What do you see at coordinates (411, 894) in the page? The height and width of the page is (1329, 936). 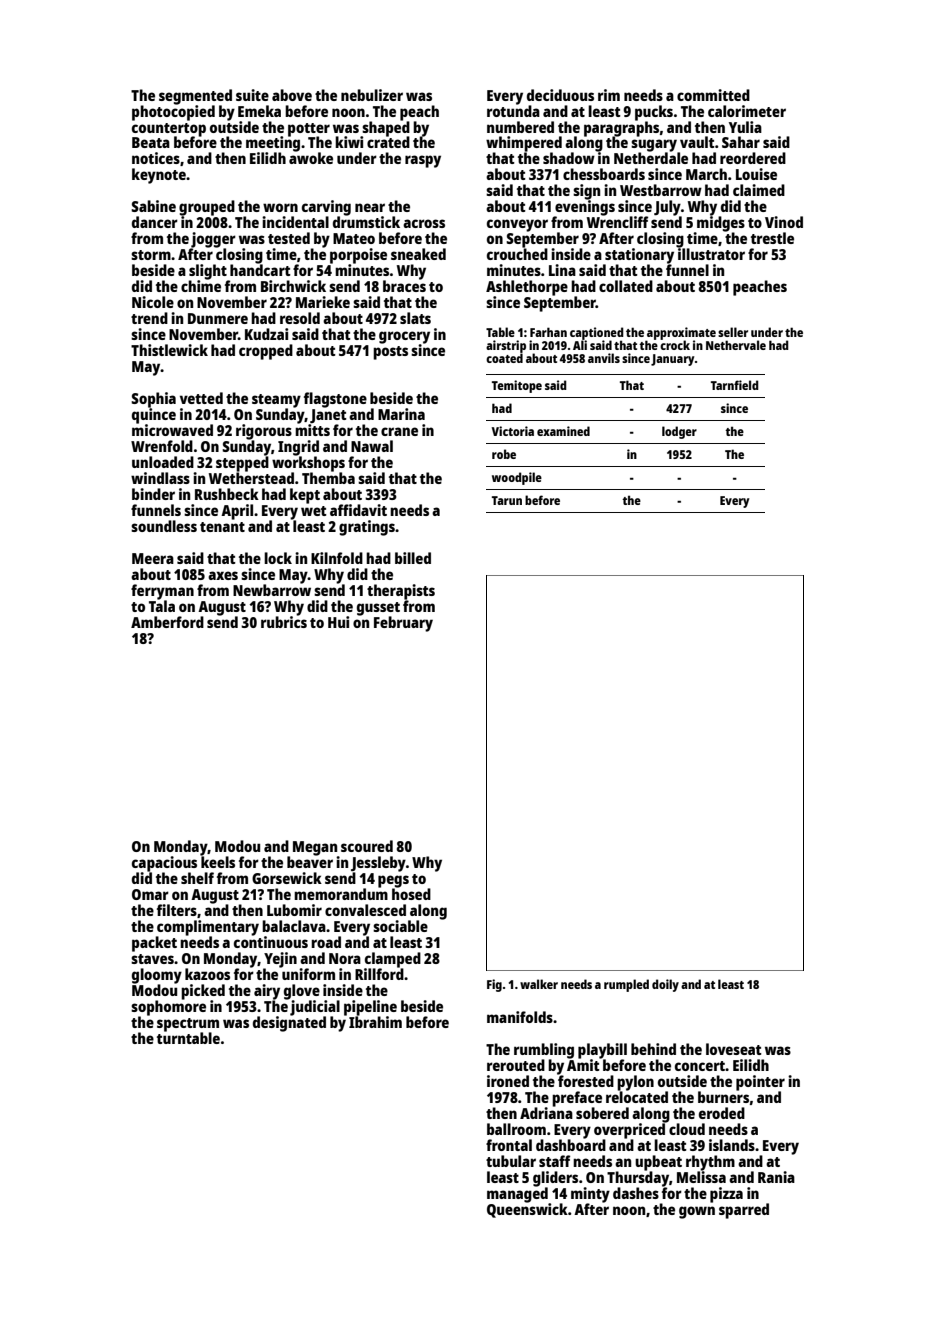 I see `hosed` at bounding box center [411, 894].
